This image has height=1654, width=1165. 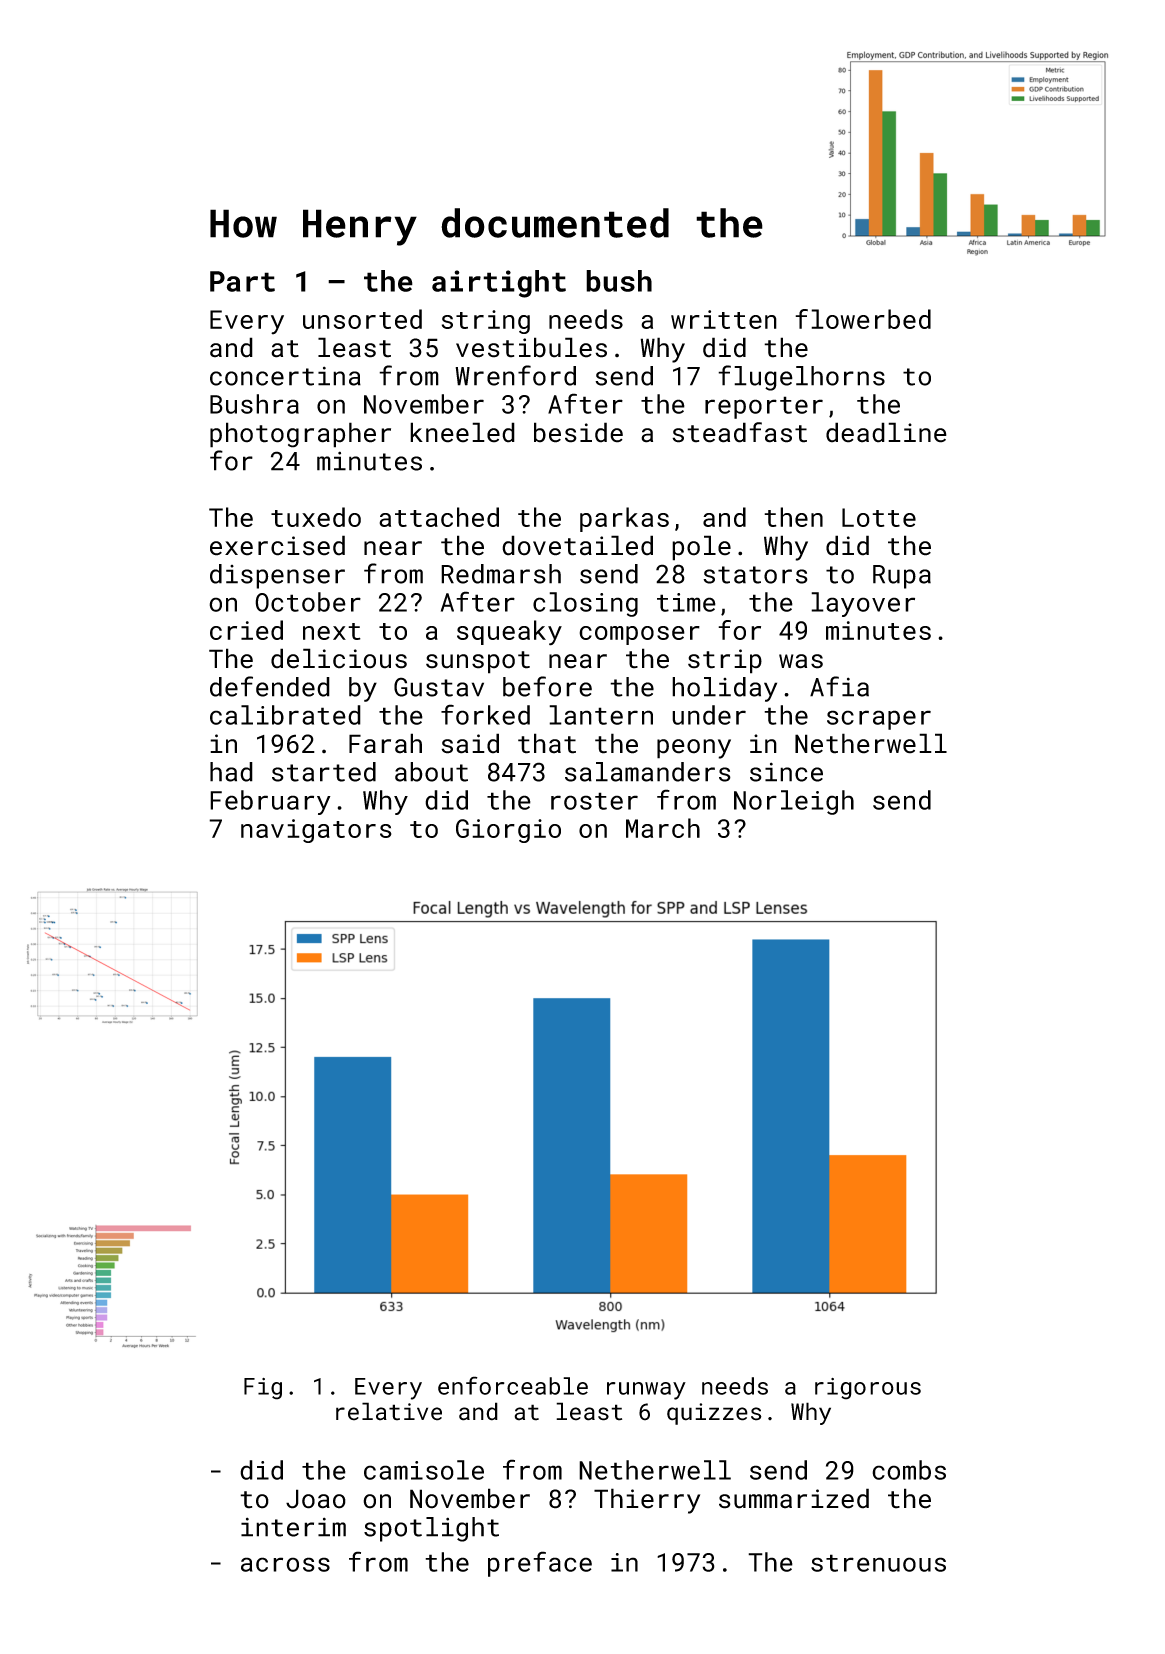 What do you see at coordinates (242, 281) in the image?
I see `Part` at bounding box center [242, 281].
